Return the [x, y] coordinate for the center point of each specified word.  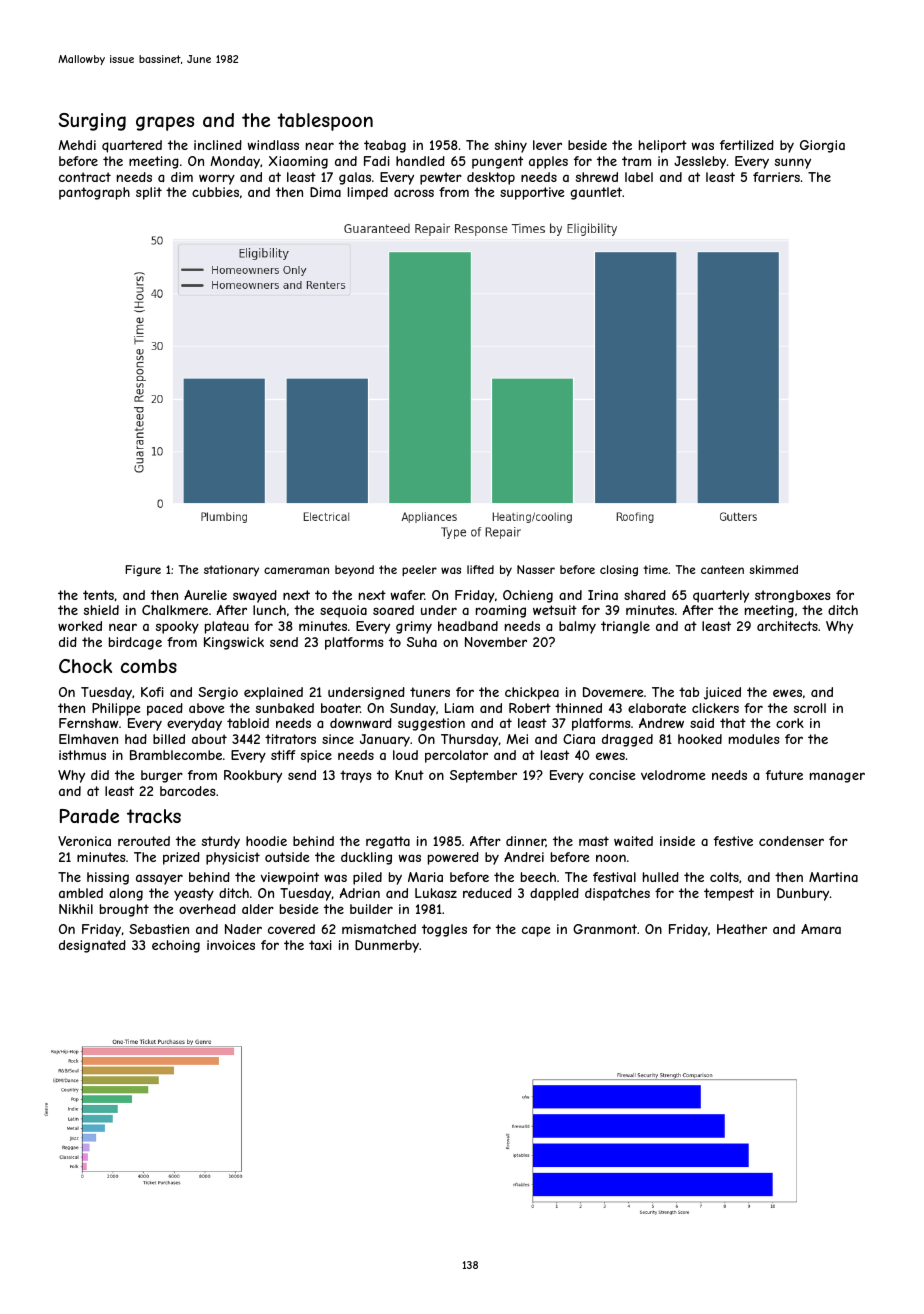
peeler [419, 571]
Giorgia [822, 146]
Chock [85, 666]
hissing [108, 878]
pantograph [94, 193]
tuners [430, 692]
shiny [511, 146]
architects [787, 626]
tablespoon [325, 122]
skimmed [773, 569]
